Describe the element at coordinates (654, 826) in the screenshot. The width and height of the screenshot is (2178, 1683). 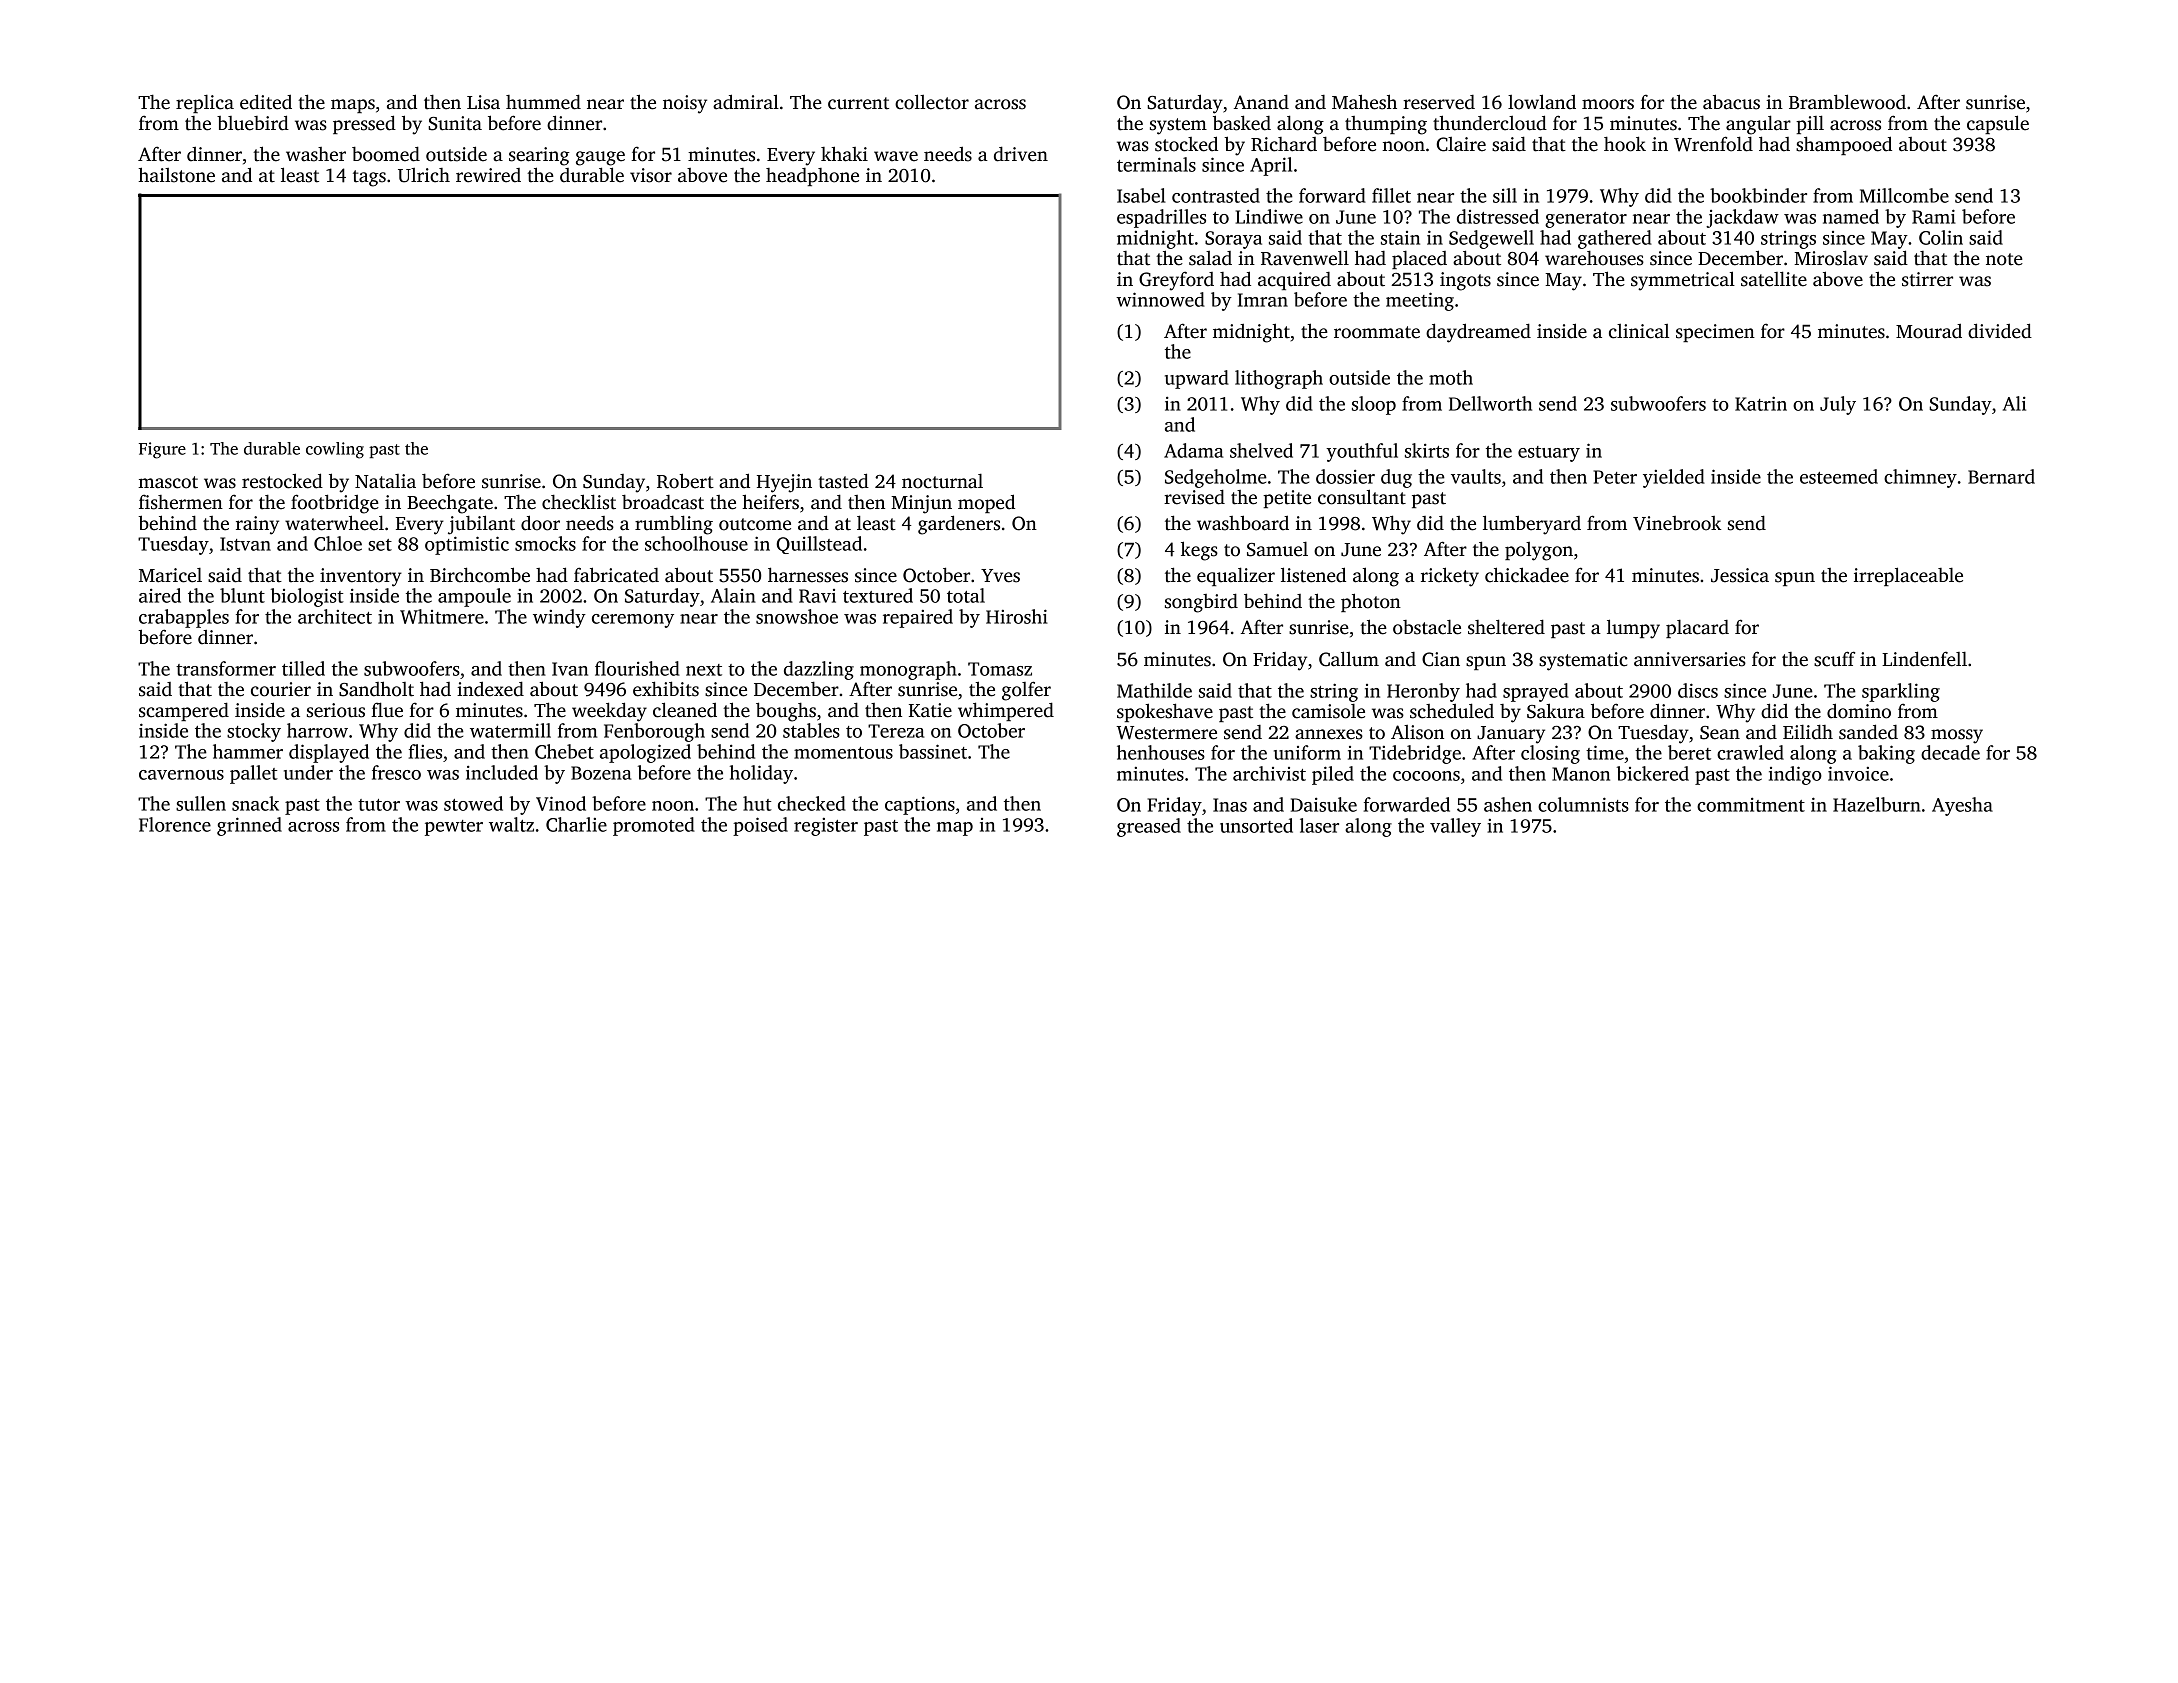
I see `promoted` at that location.
